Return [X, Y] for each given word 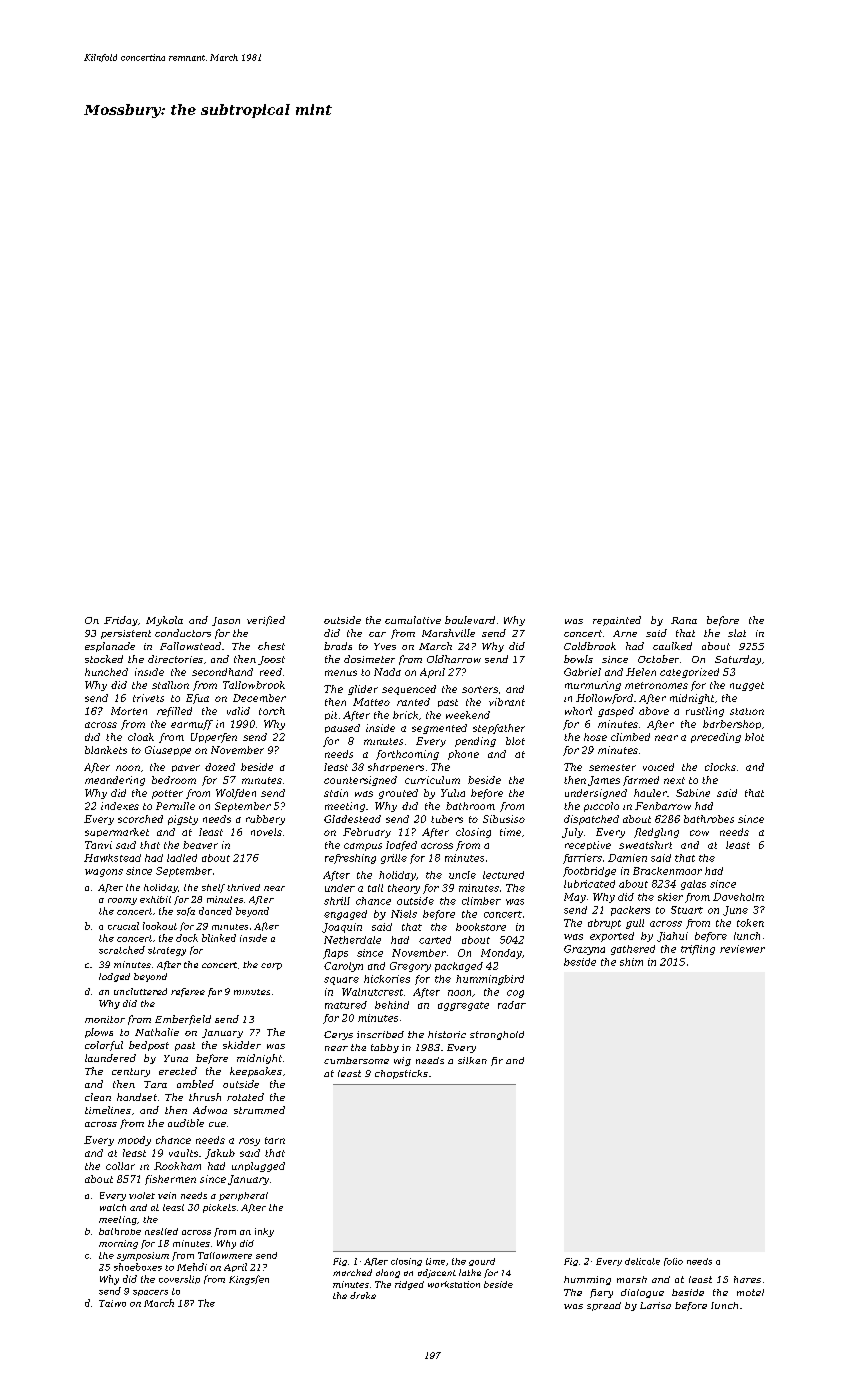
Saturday [738, 660]
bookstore [481, 927]
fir [497, 1061]
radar [512, 1005]
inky [264, 1232]
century [131, 1072]
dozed [220, 767]
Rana [684, 620]
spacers [150, 1293]
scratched [122, 950]
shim [631, 962]
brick [405, 715]
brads [338, 646]
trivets [148, 698]
